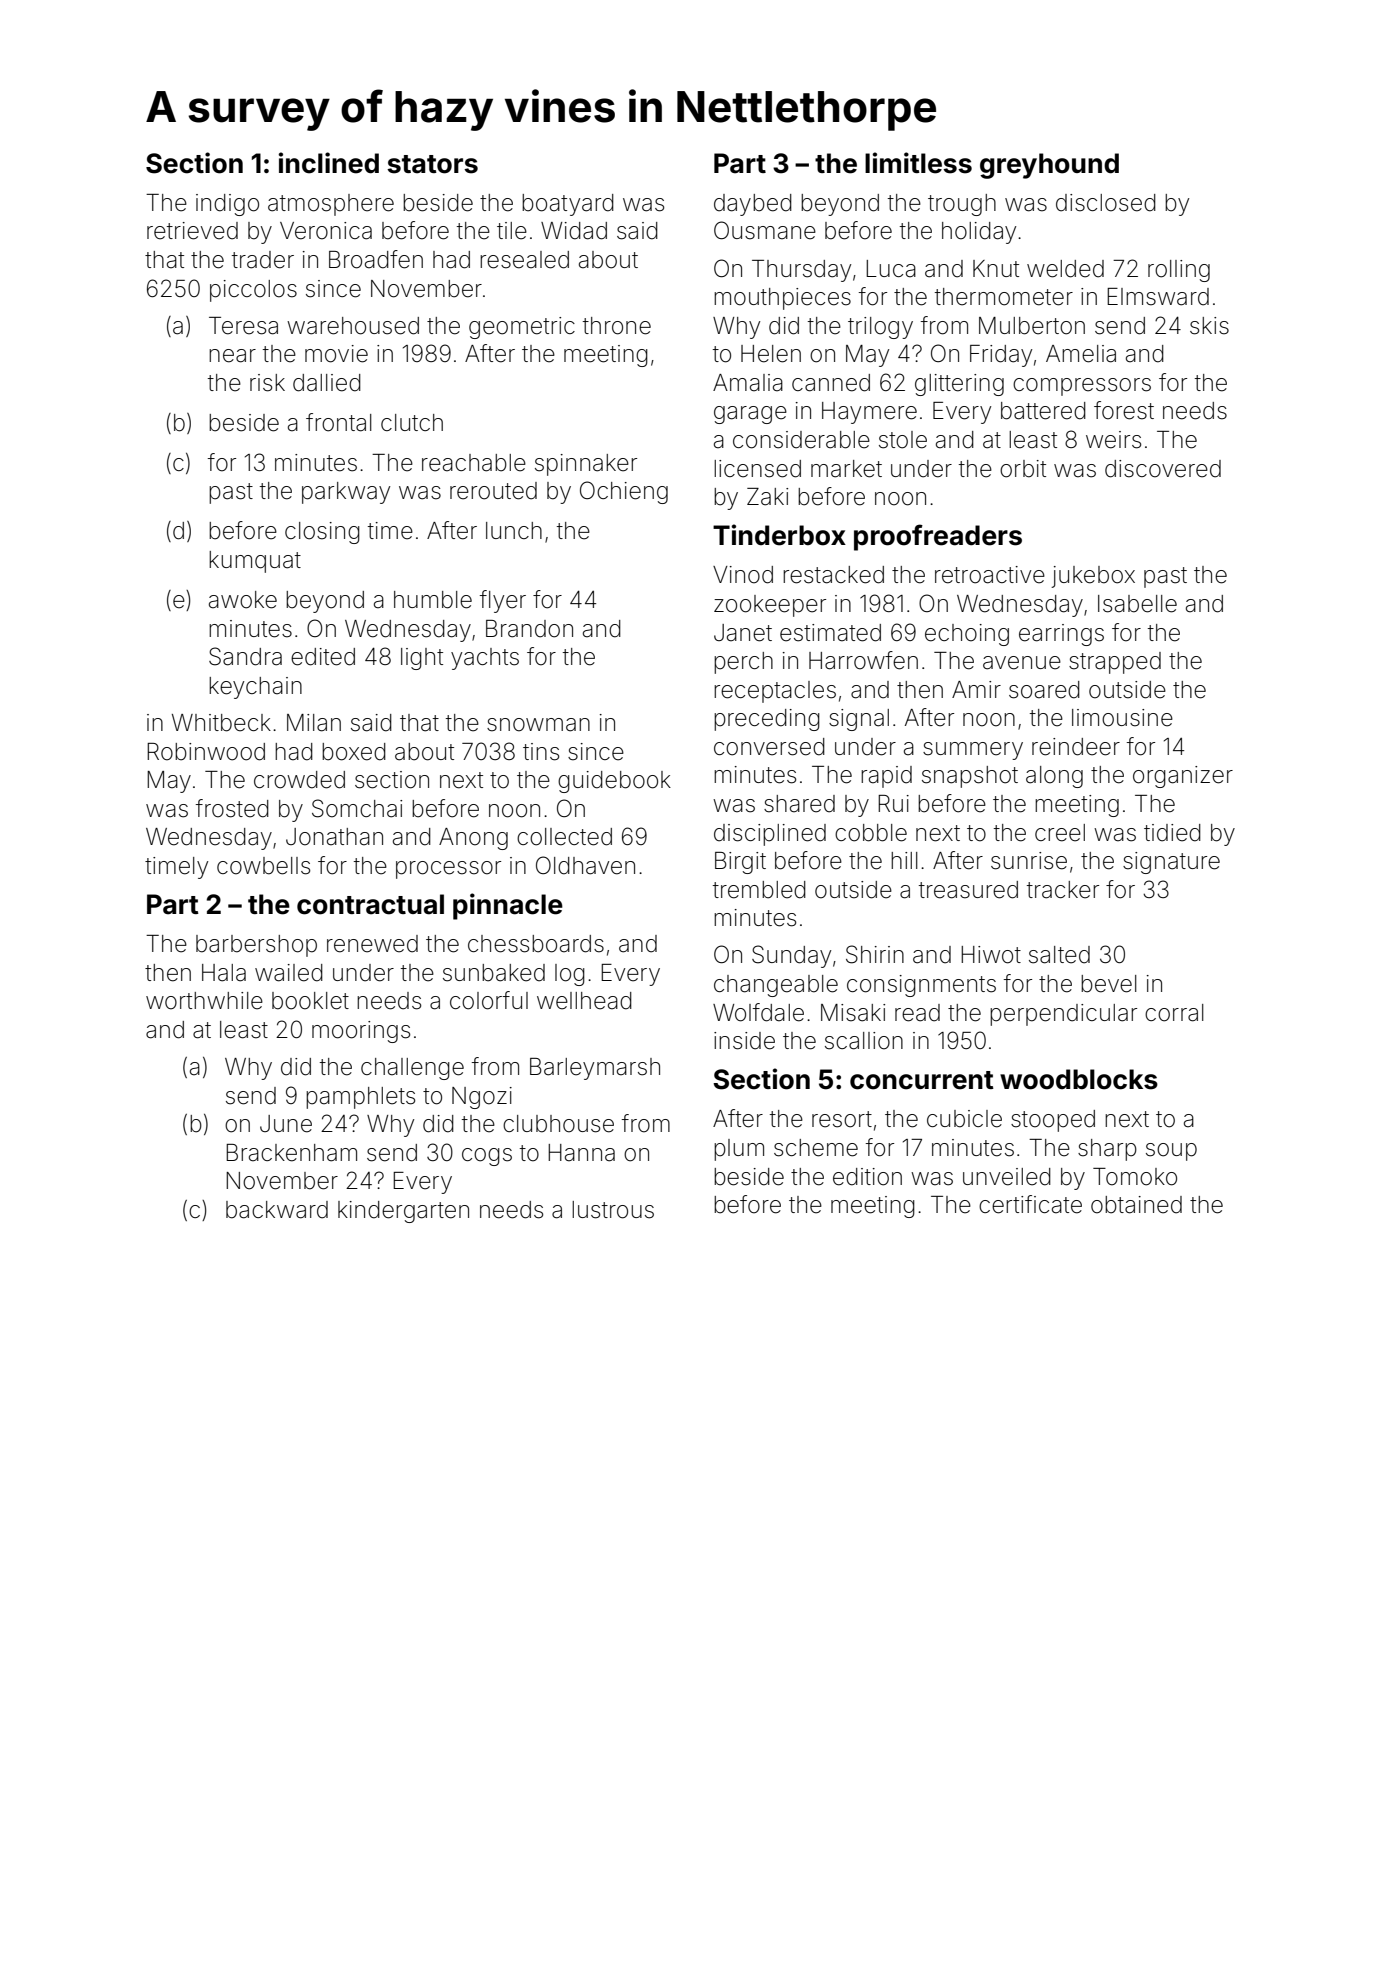  I want to click on renewed, so click(372, 944).
